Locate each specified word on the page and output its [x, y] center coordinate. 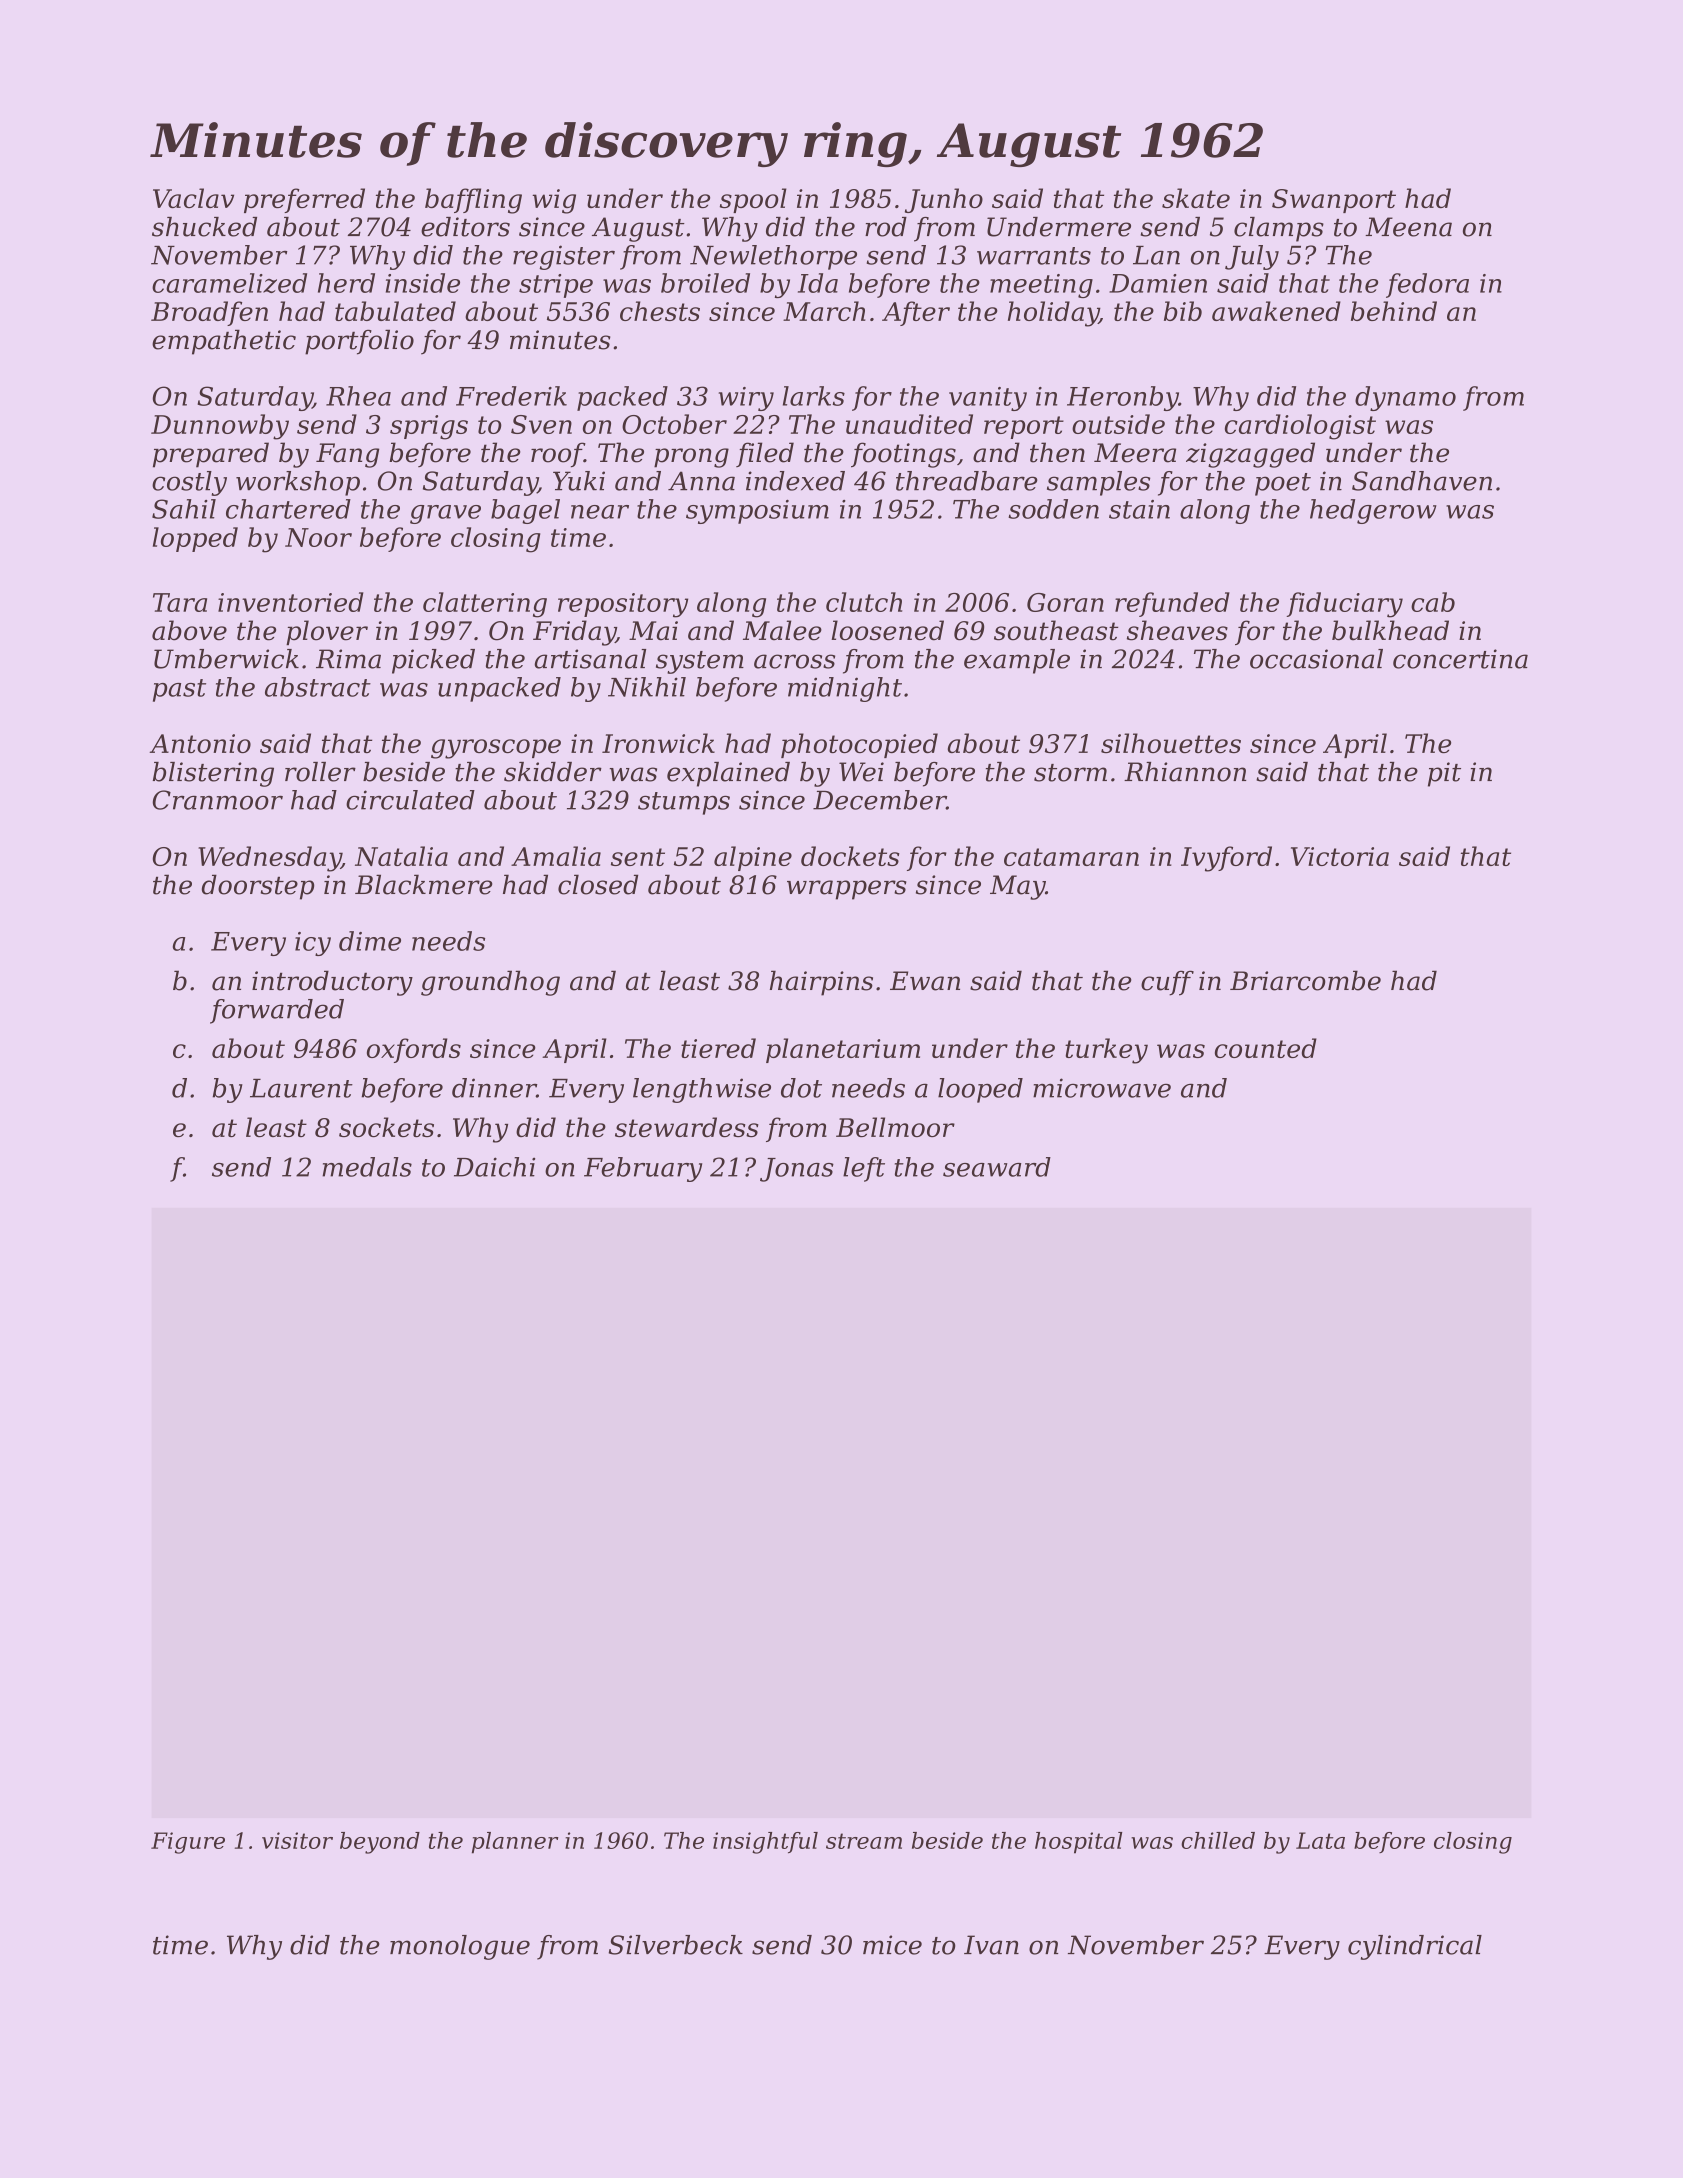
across [794, 661]
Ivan [991, 1945]
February [643, 1169]
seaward [997, 1167]
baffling [473, 201]
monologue [460, 1947]
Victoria [1340, 856]
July [1252, 257]
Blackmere [424, 884]
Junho [944, 200]
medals [367, 1167]
